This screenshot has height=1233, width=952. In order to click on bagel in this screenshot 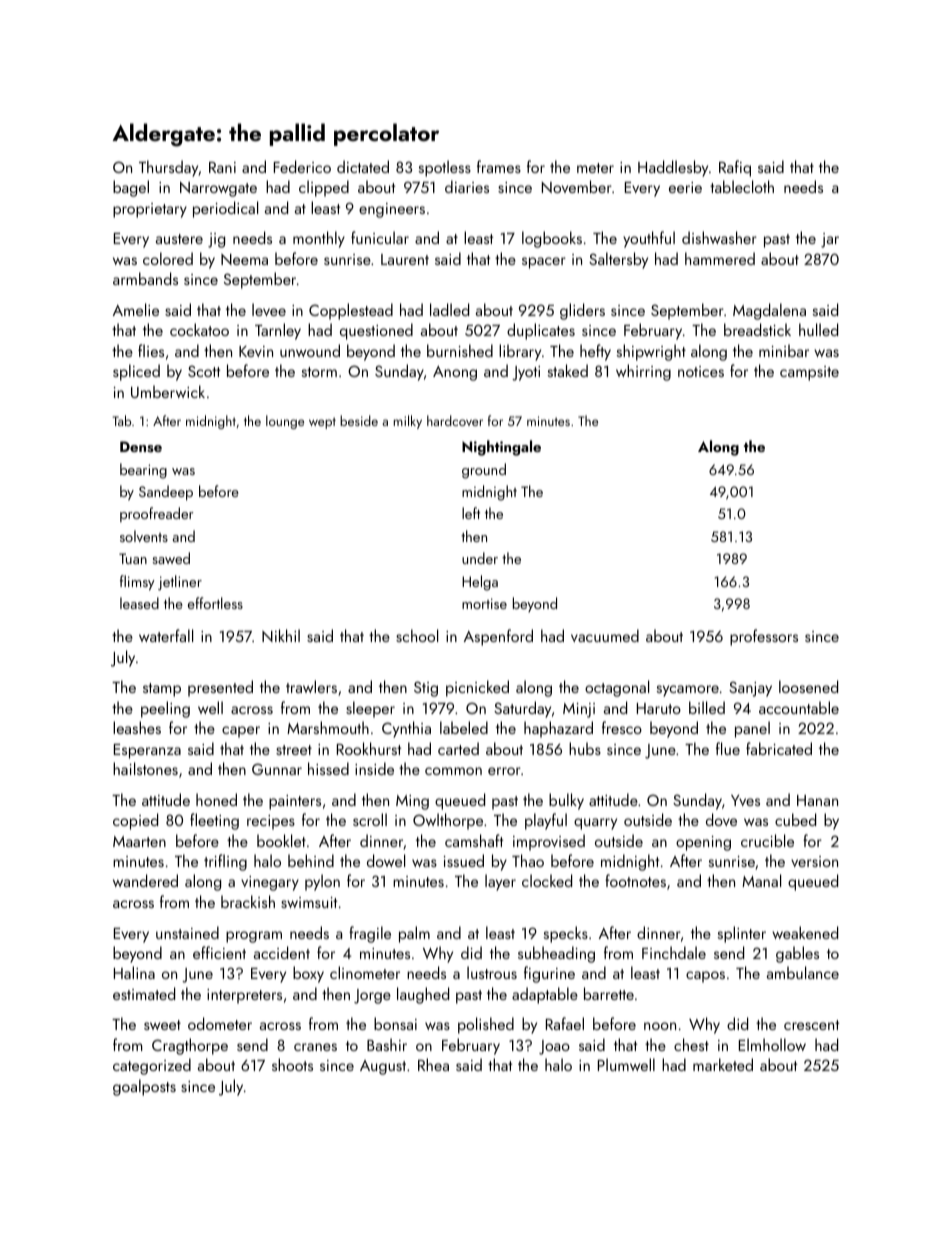, I will do `click(131, 188)`.
